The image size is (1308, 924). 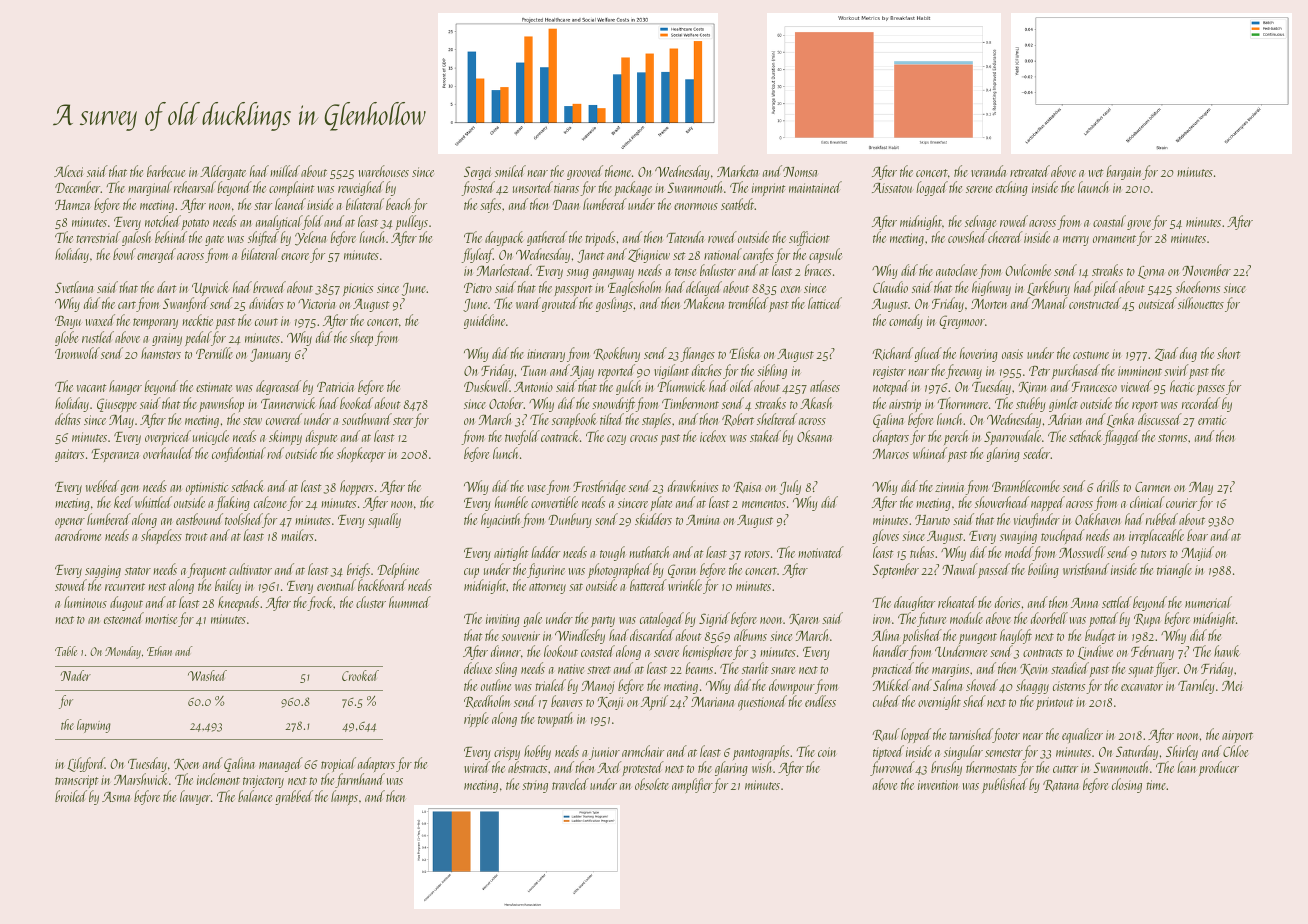 What do you see at coordinates (94, 726) in the screenshot?
I see `lapwing` at bounding box center [94, 726].
